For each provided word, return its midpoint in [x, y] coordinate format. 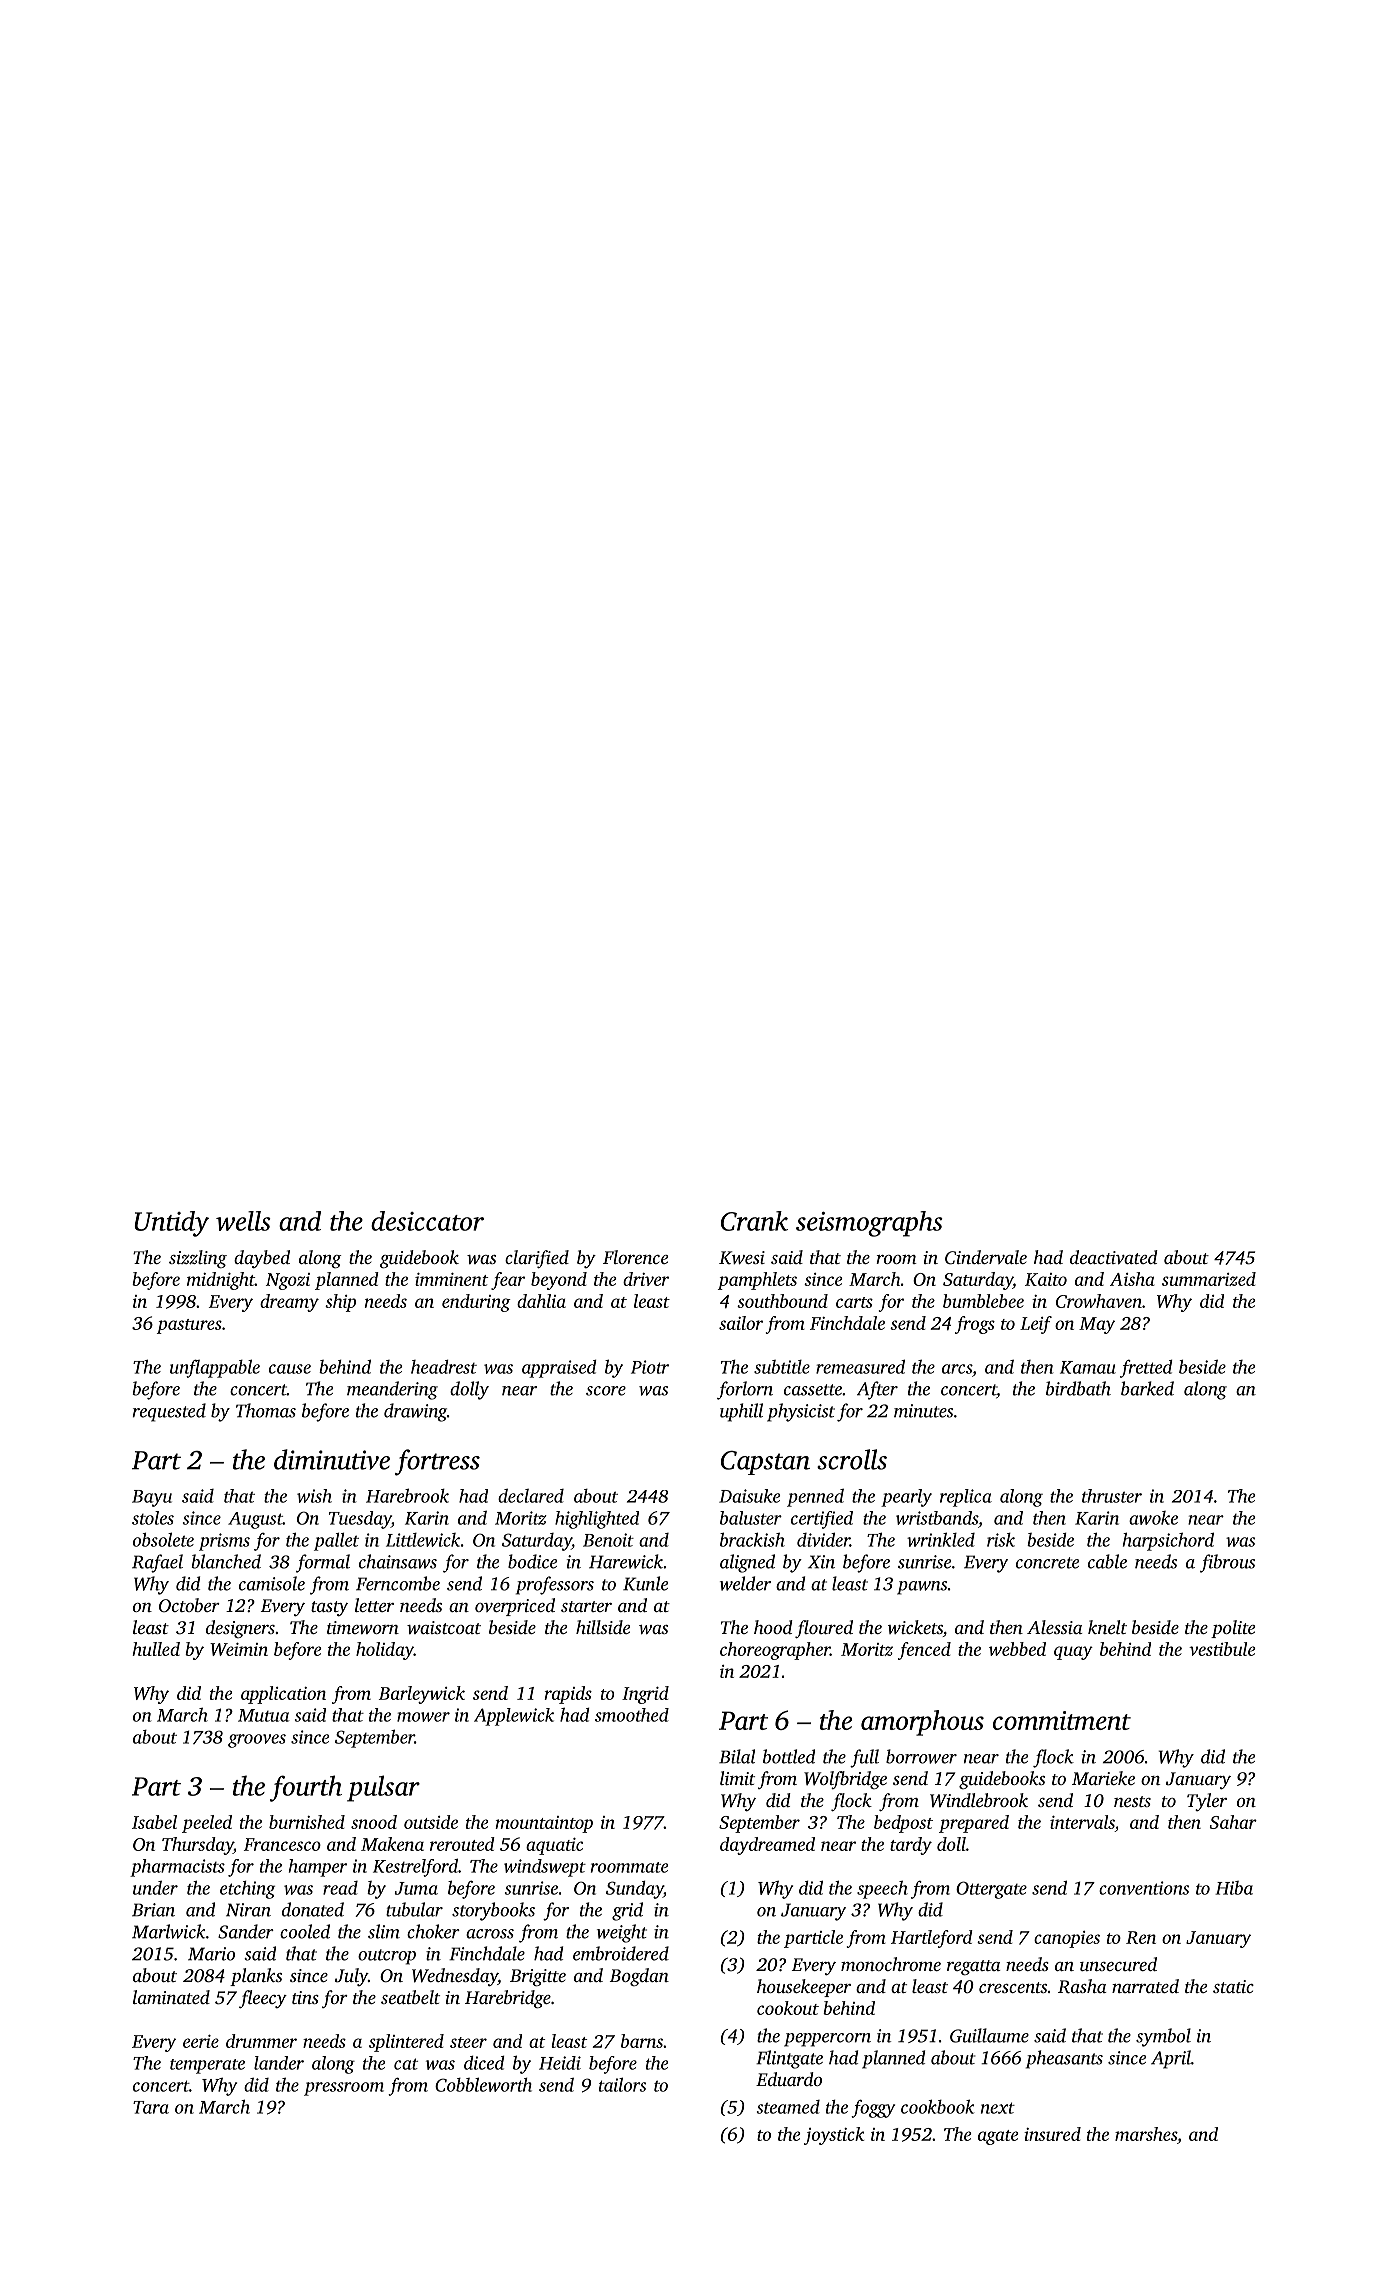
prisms [224, 1542]
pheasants [1064, 2059]
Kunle [645, 1583]
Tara [151, 2107]
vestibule [1222, 1649]
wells [243, 1221]
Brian [153, 1910]
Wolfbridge [845, 1780]
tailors [622, 2084]
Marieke [1103, 1778]
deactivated [1114, 1257]
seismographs [869, 1224]
